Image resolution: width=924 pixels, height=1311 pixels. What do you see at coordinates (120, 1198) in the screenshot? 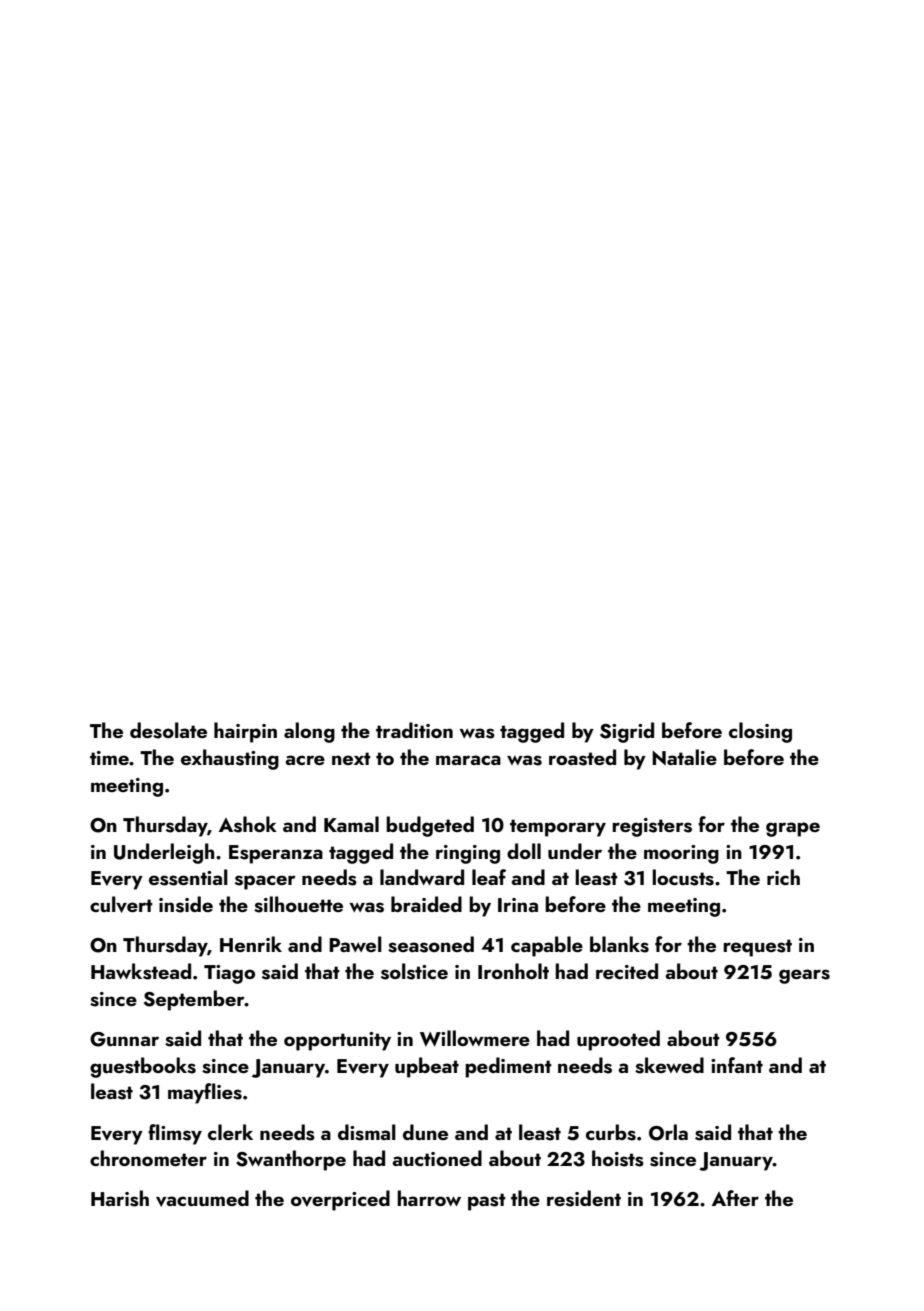
I see `Harish` at bounding box center [120, 1198].
